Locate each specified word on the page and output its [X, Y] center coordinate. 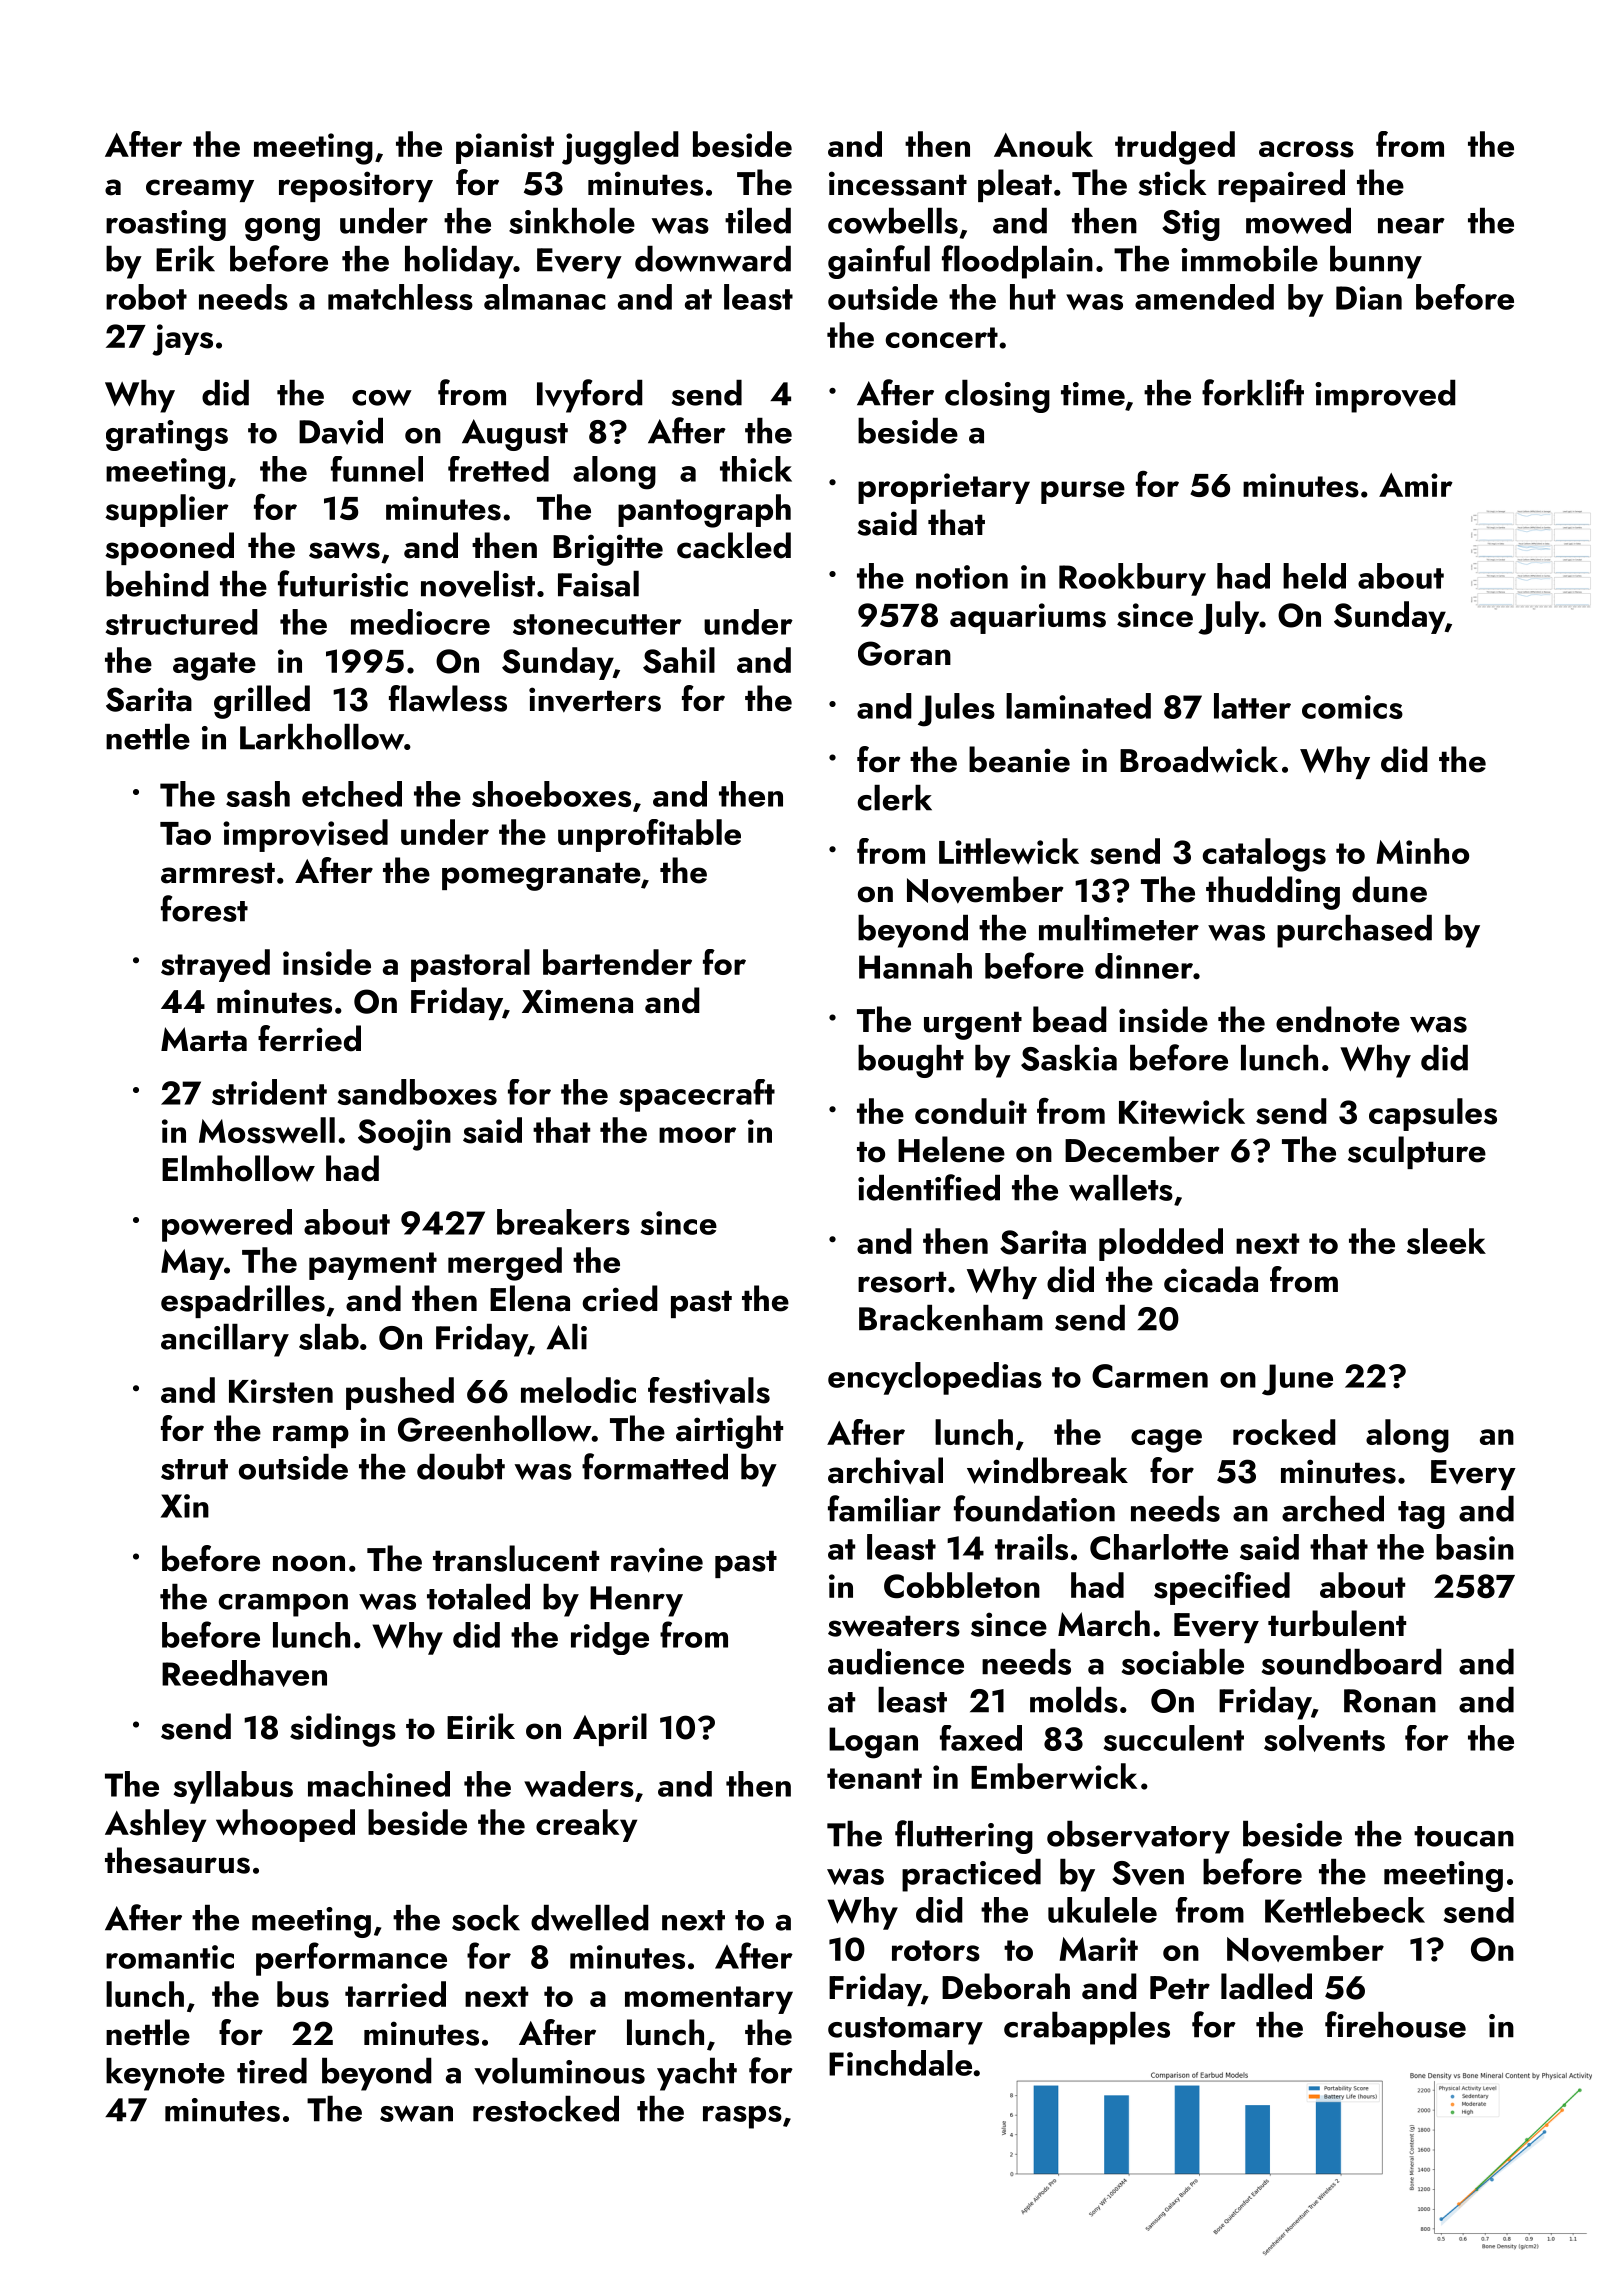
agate [214, 666]
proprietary [944, 488]
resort [902, 1282]
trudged [1175, 148]
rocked [1284, 1432]
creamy [200, 190]
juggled [620, 148]
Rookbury [1132, 579]
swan [416, 2113]
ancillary [225, 1340]
